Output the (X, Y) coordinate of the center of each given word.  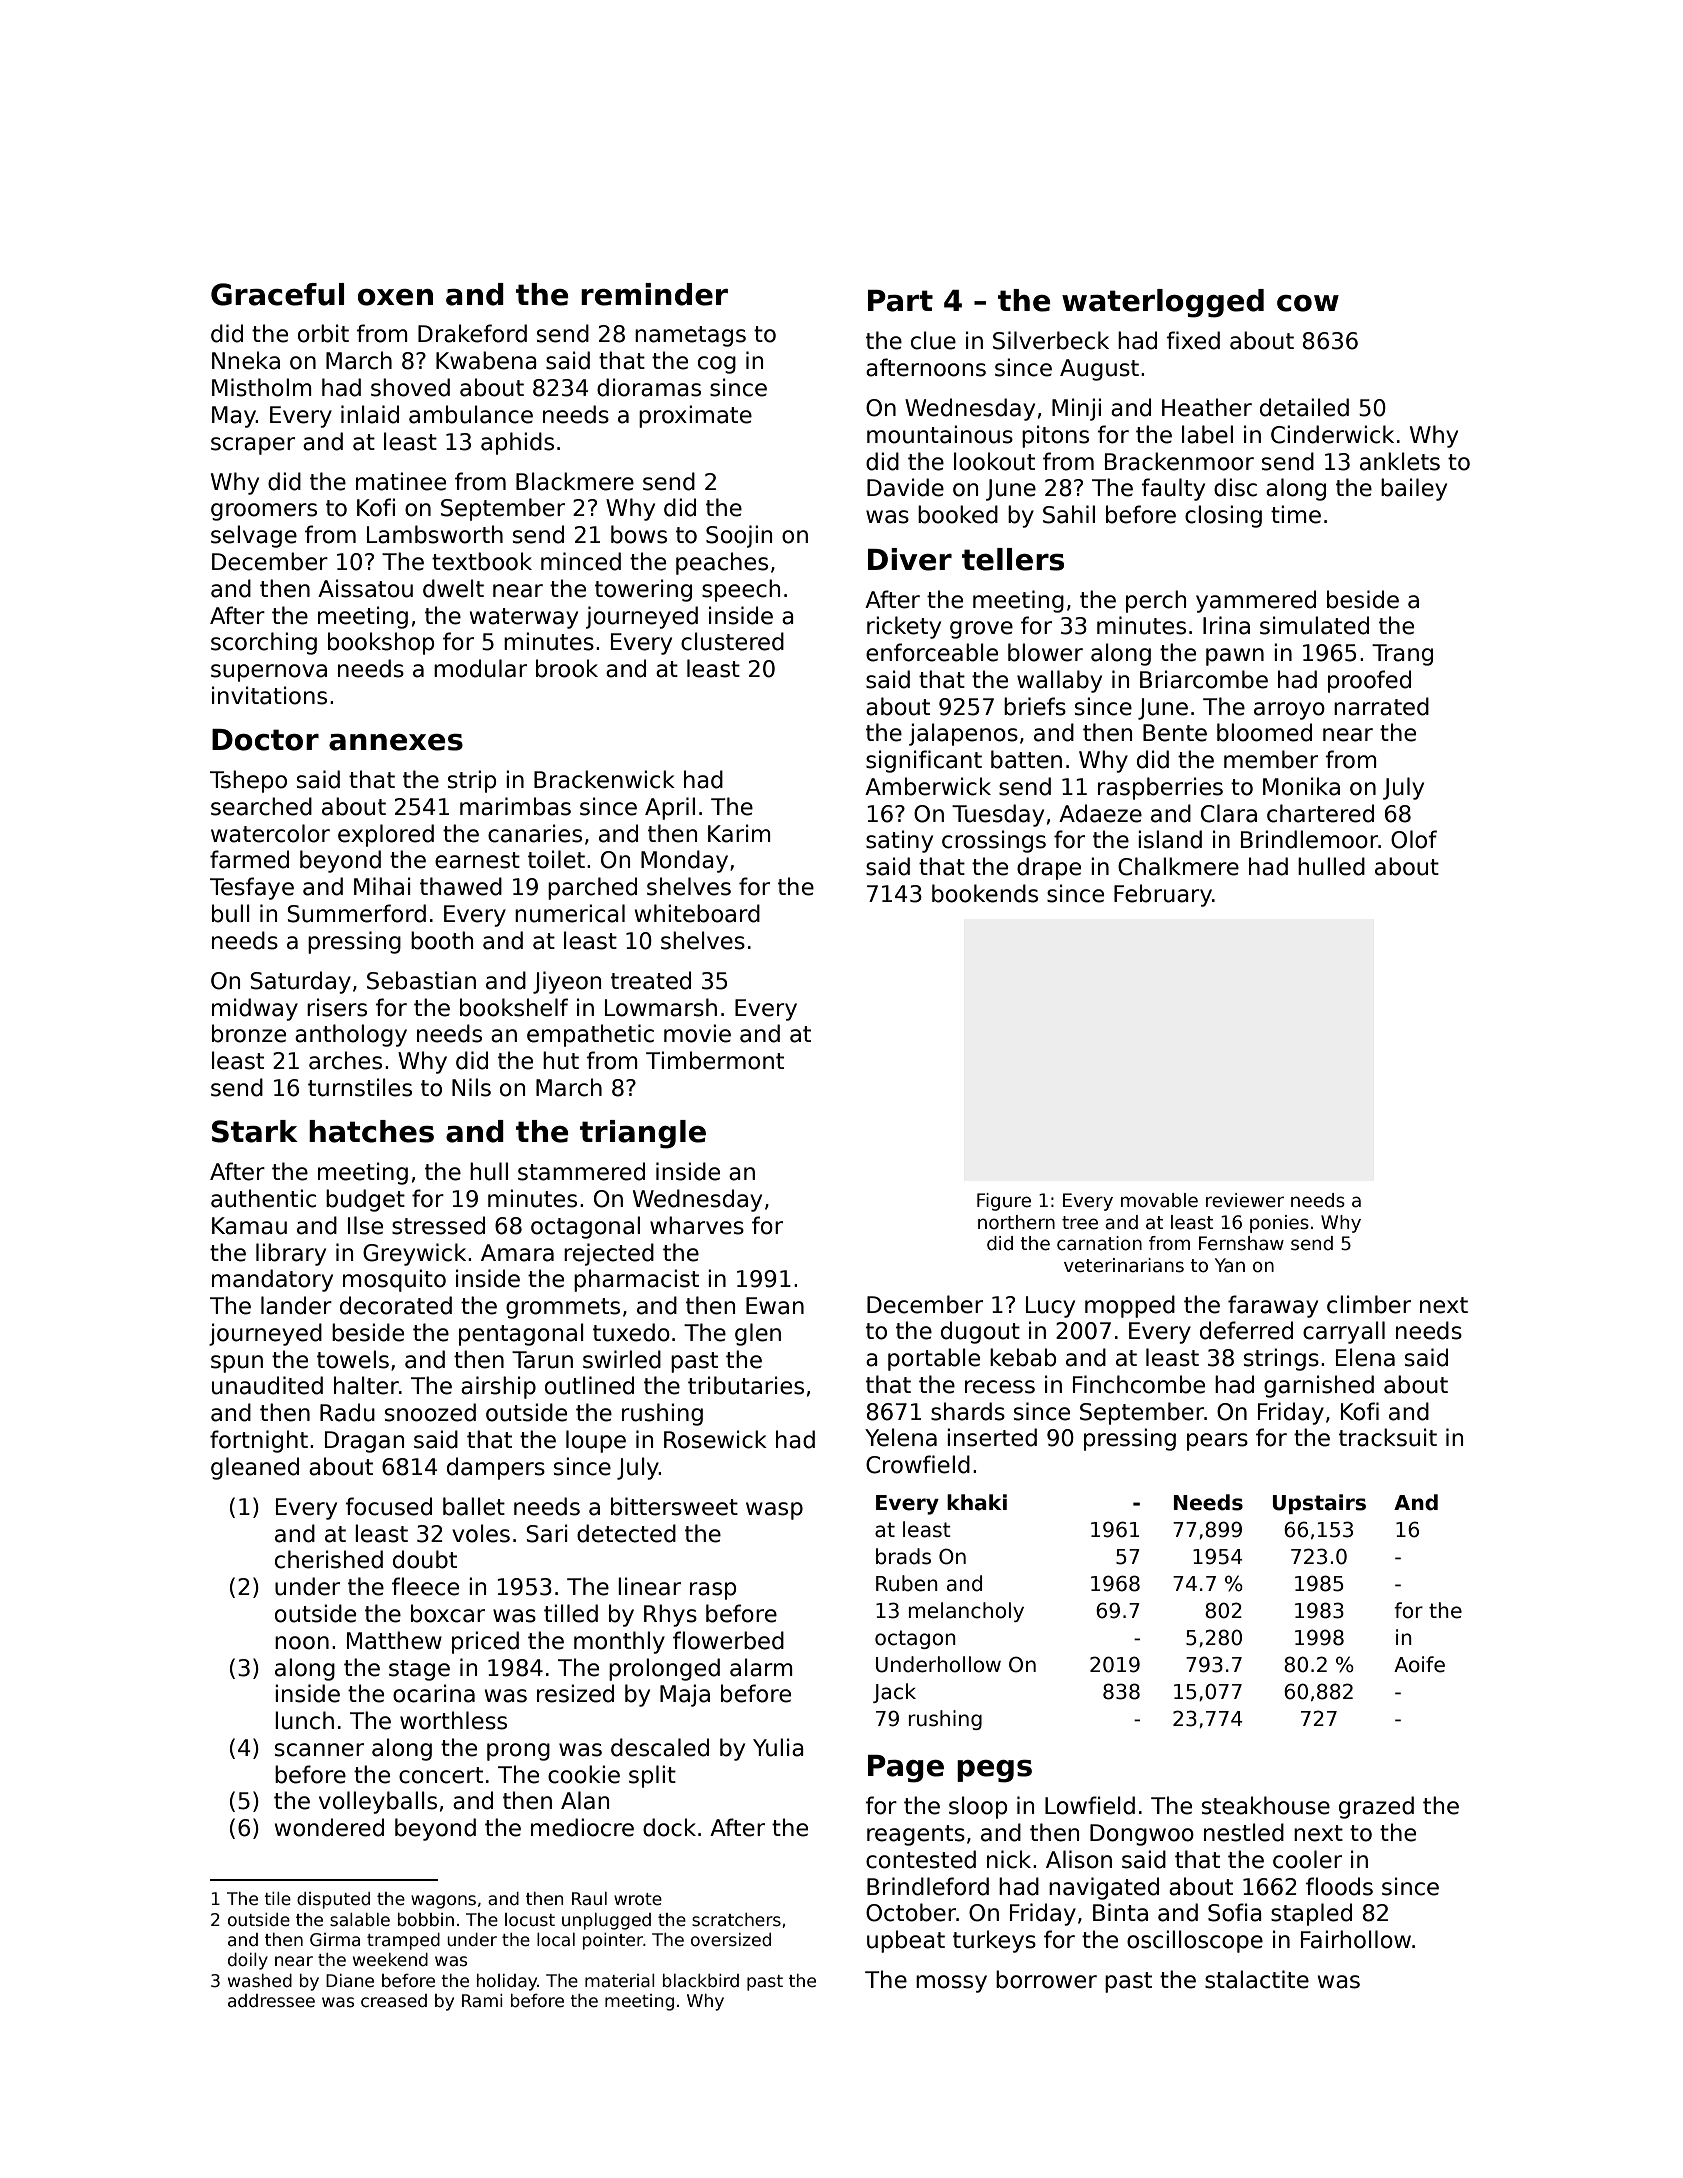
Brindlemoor (1309, 839)
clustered (732, 641)
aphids (517, 443)
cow (1308, 303)
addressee (271, 2001)
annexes (396, 742)
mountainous (940, 434)
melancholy (966, 1612)
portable (934, 1359)
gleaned (255, 1468)
